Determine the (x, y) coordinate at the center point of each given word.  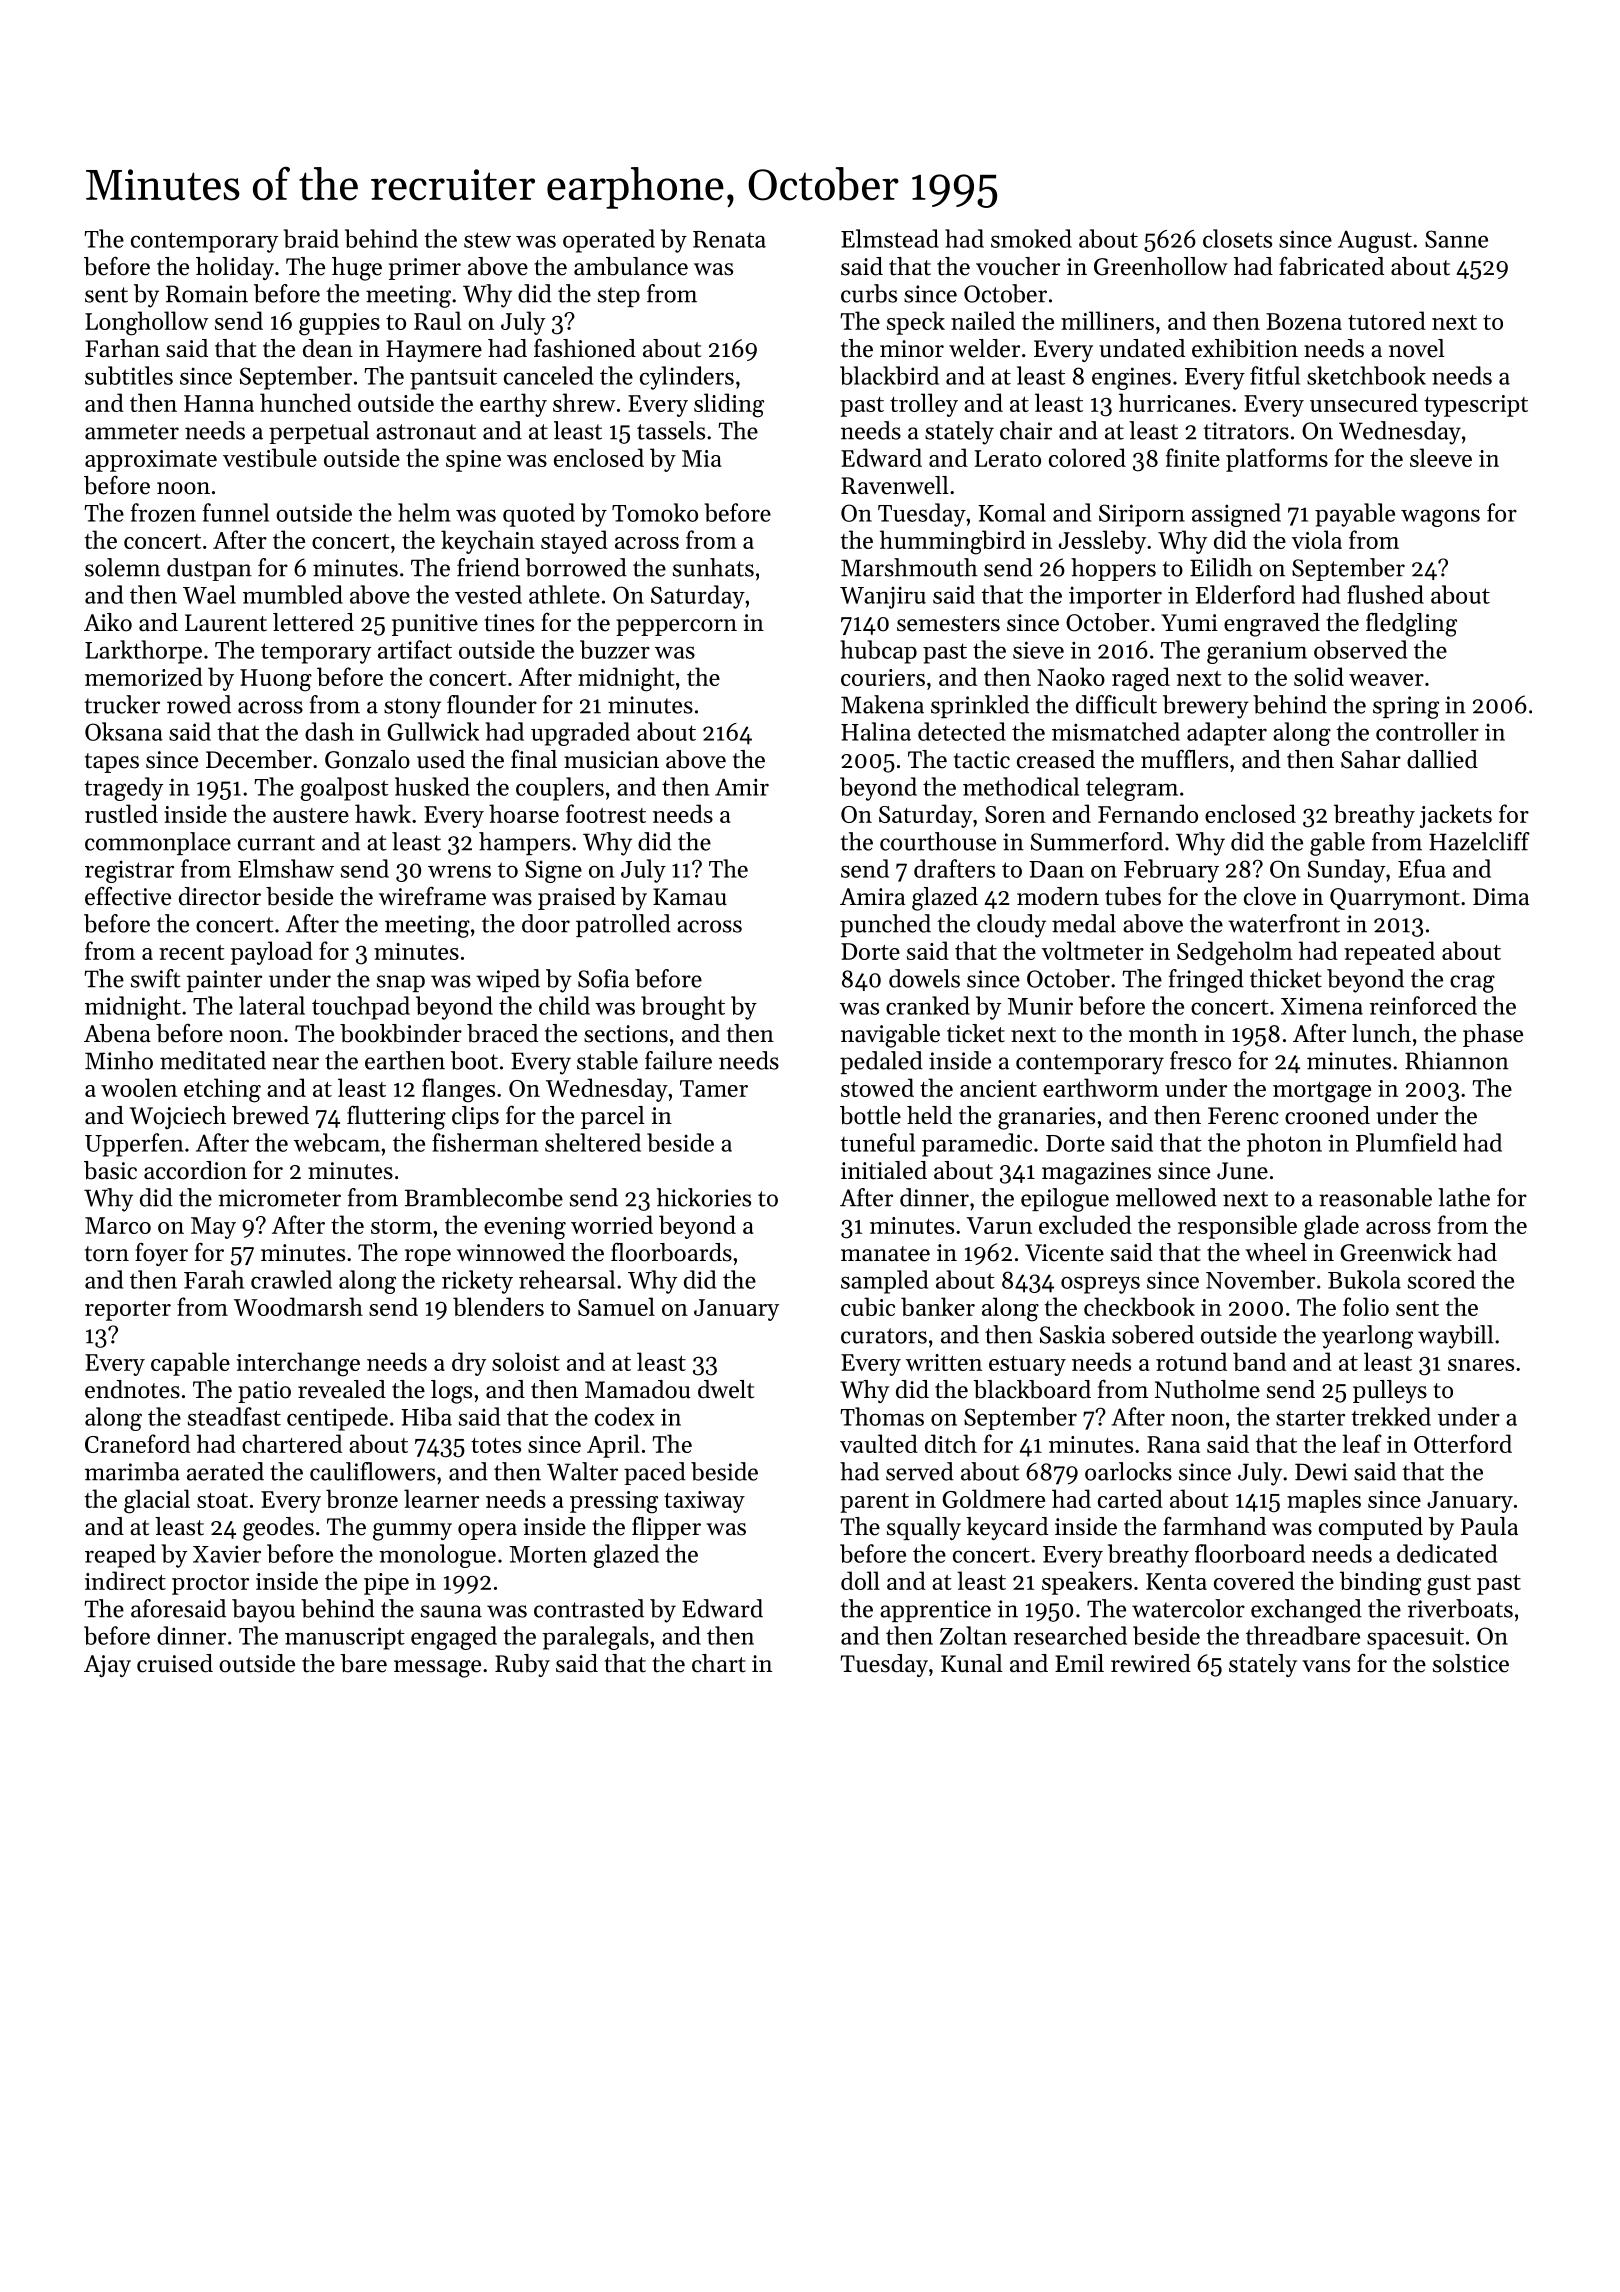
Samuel (616, 1306)
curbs (869, 293)
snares (1481, 1365)
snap (401, 983)
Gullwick (433, 731)
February (1171, 871)
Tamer (714, 1088)
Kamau (690, 897)
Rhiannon (1457, 1060)
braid (311, 238)
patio (264, 1392)
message (437, 1669)
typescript (1476, 406)
